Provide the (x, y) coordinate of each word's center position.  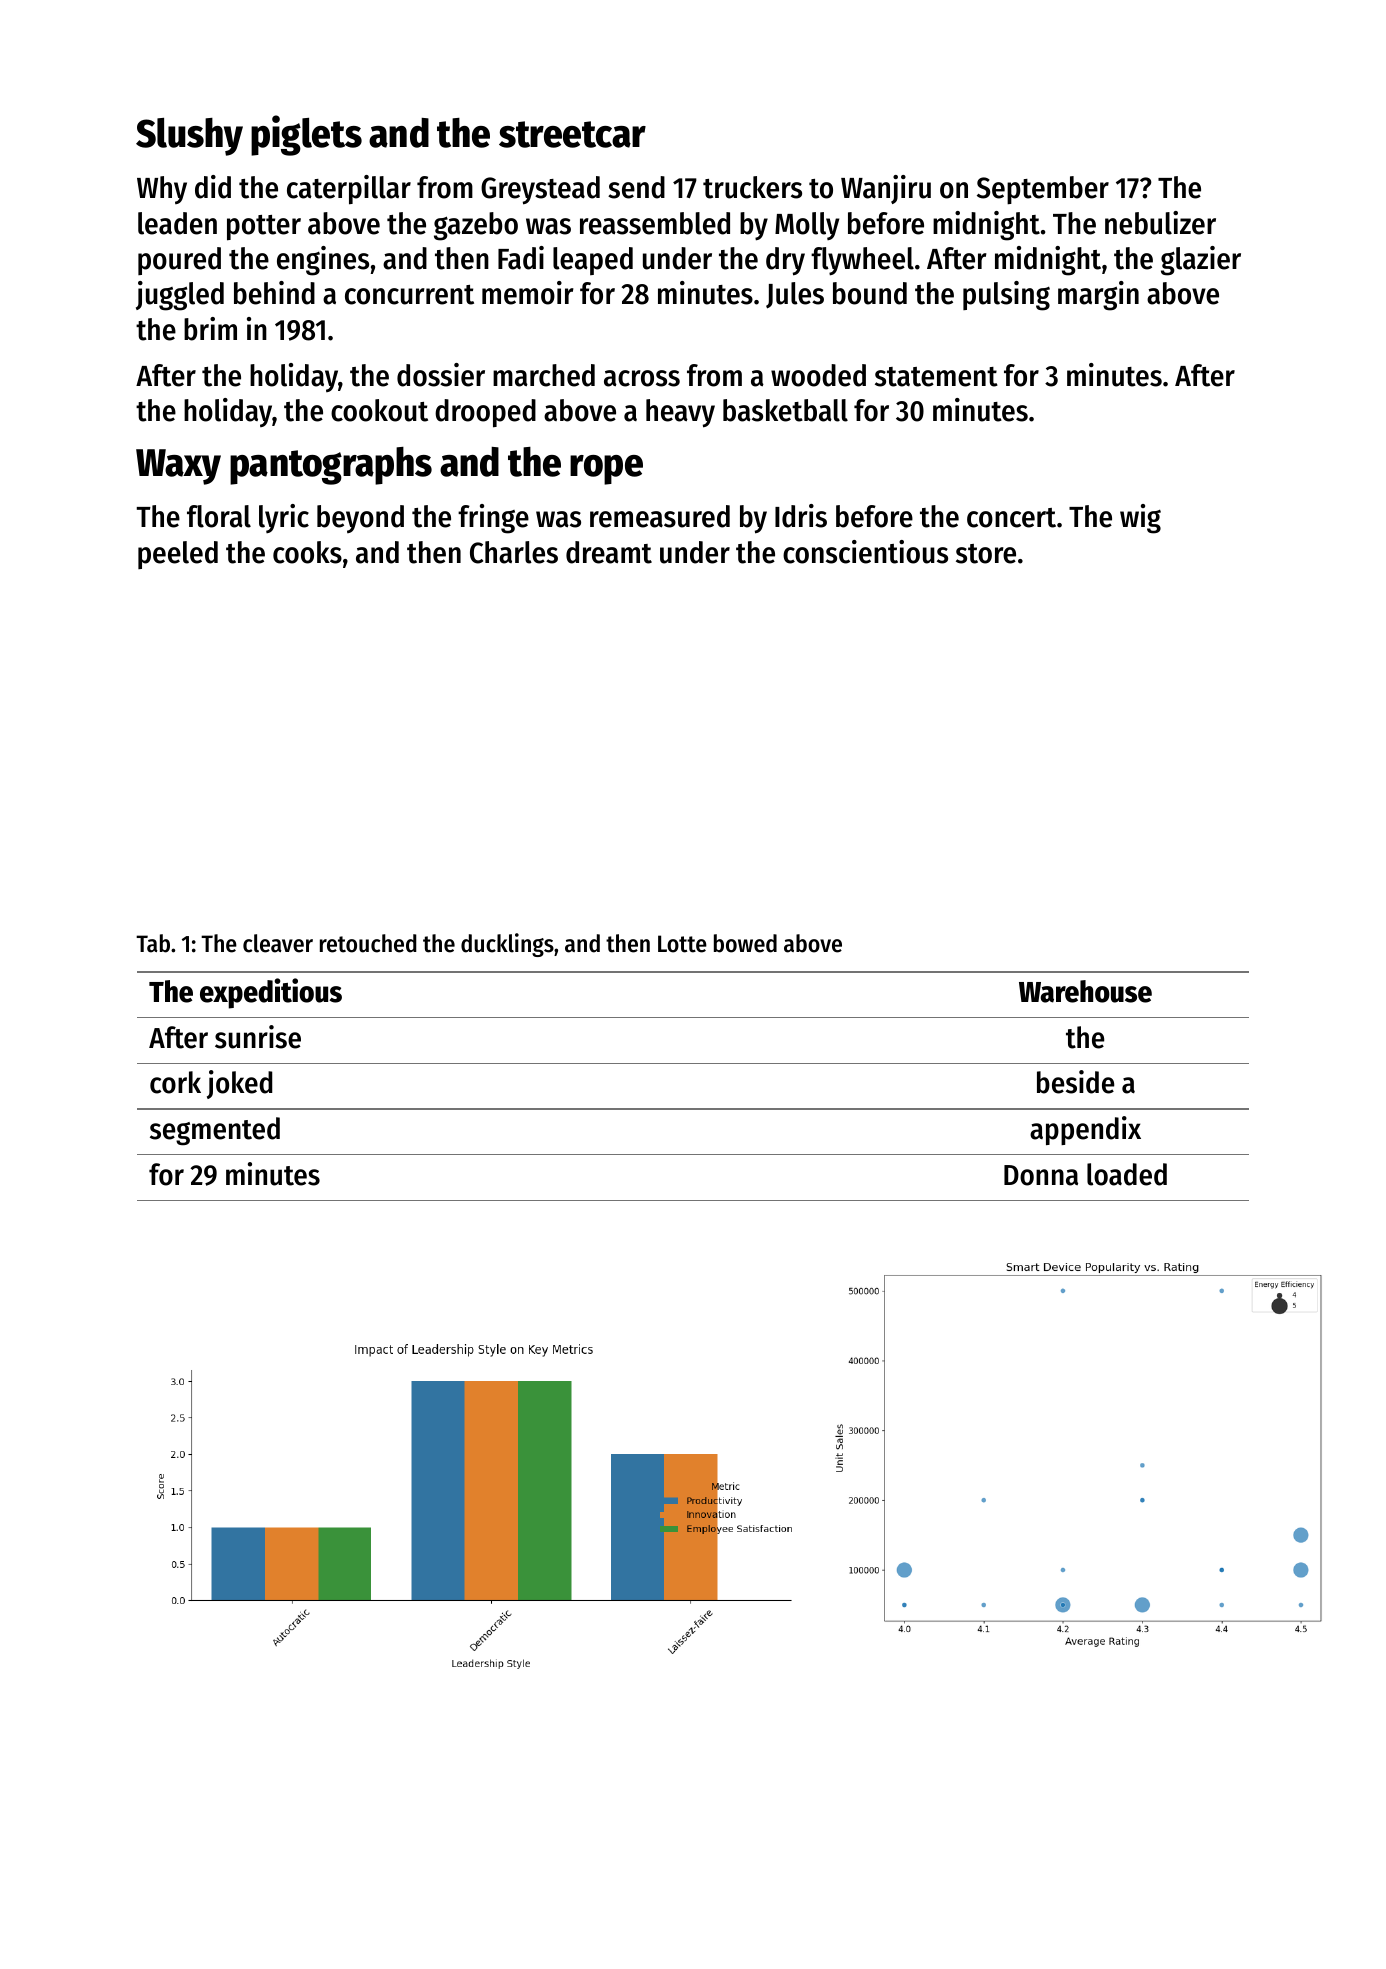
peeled (178, 555)
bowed (745, 943)
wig (1140, 519)
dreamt (609, 552)
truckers (752, 187)
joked (239, 1084)
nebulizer (1160, 223)
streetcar (572, 134)
